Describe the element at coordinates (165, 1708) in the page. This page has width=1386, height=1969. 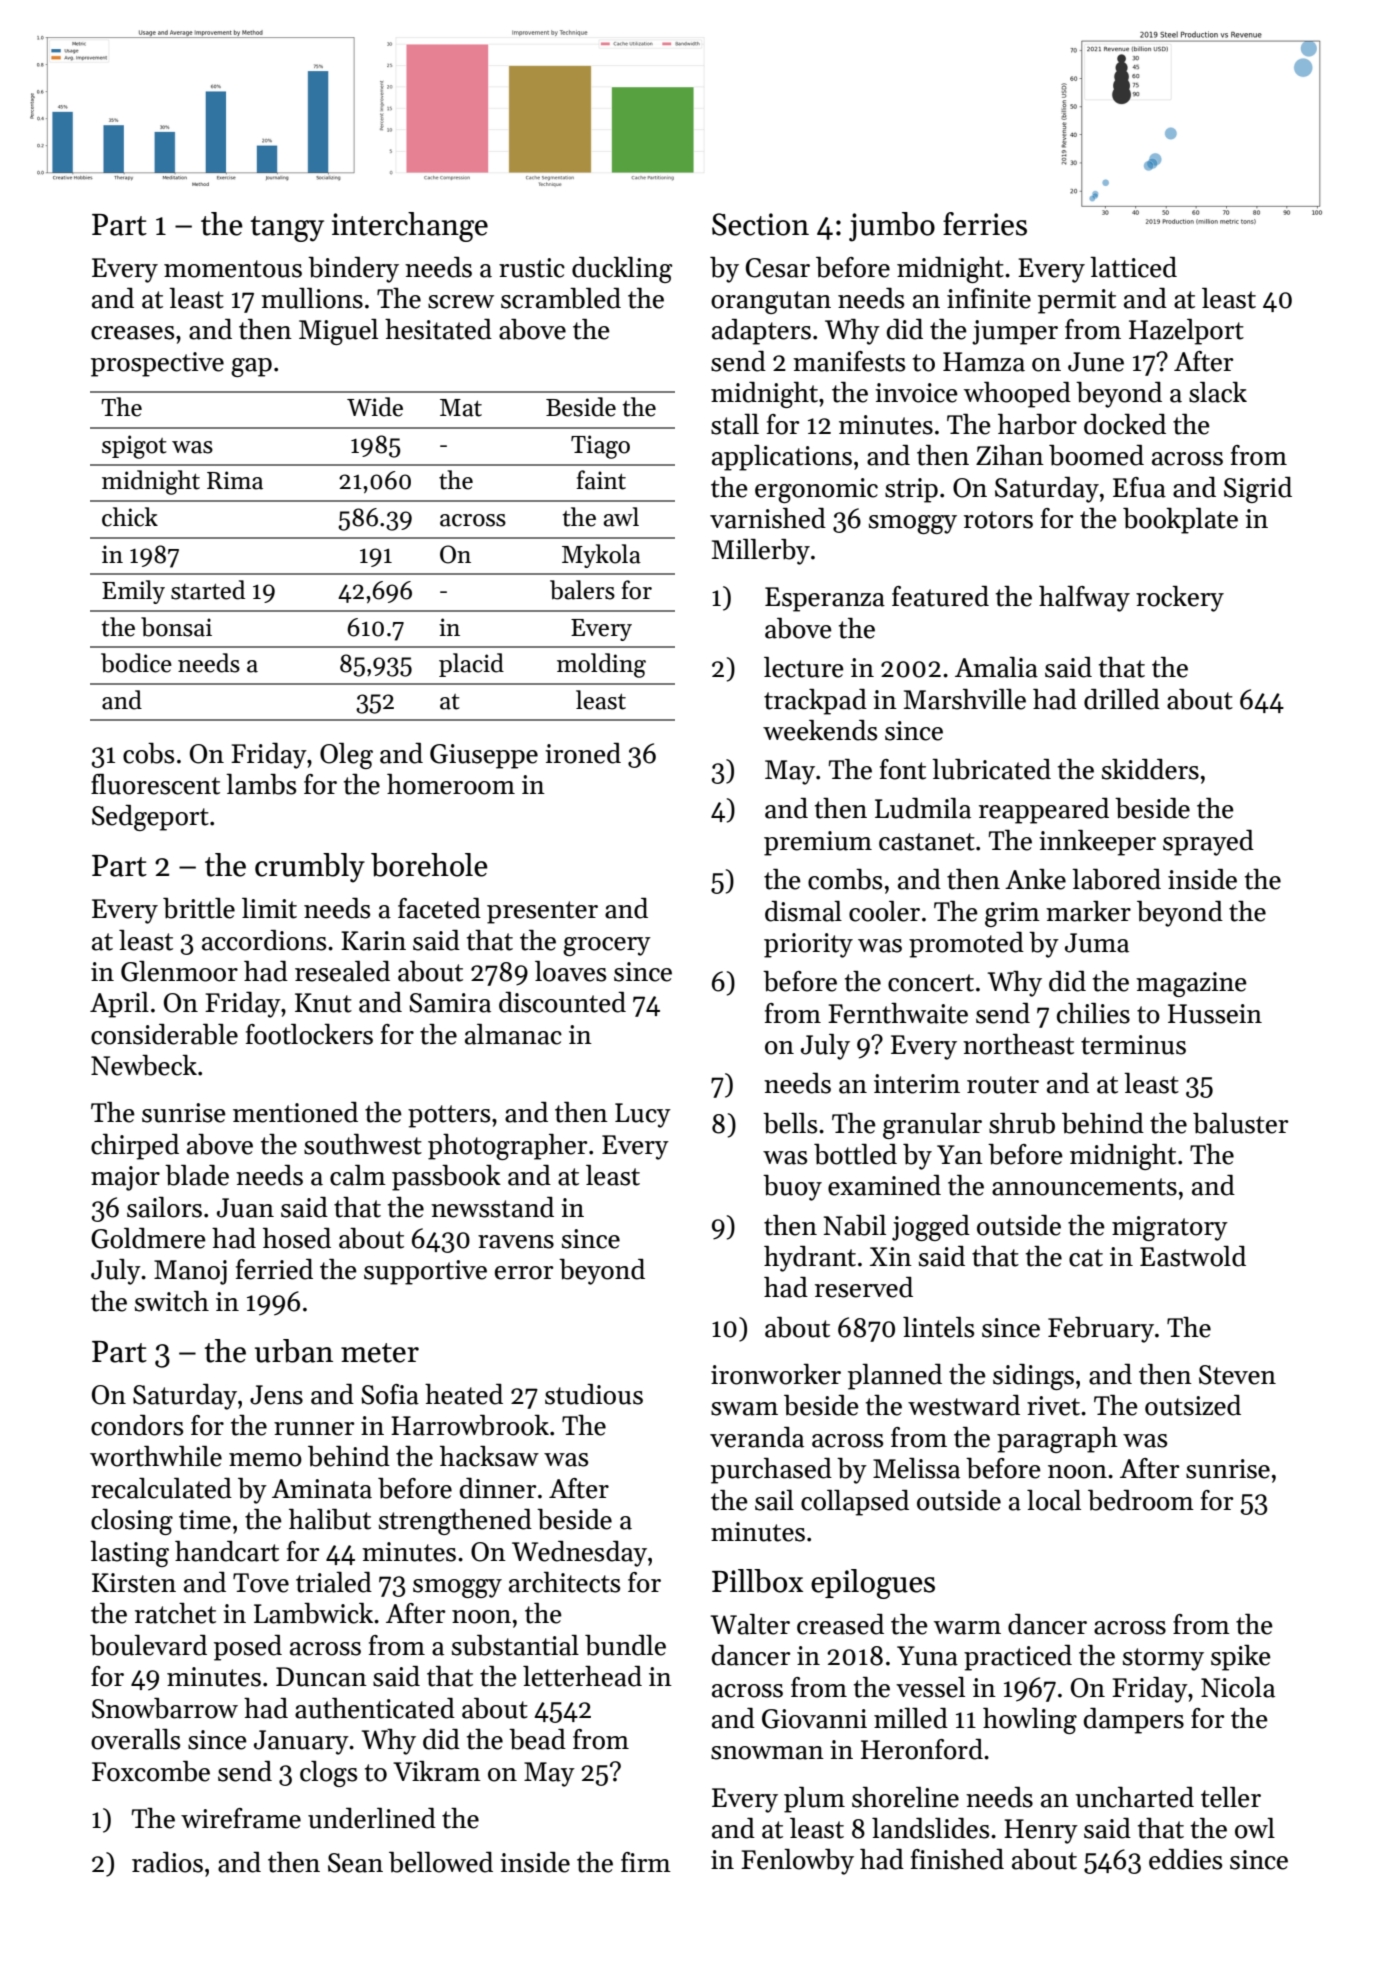
I see `Snowbarrow` at that location.
